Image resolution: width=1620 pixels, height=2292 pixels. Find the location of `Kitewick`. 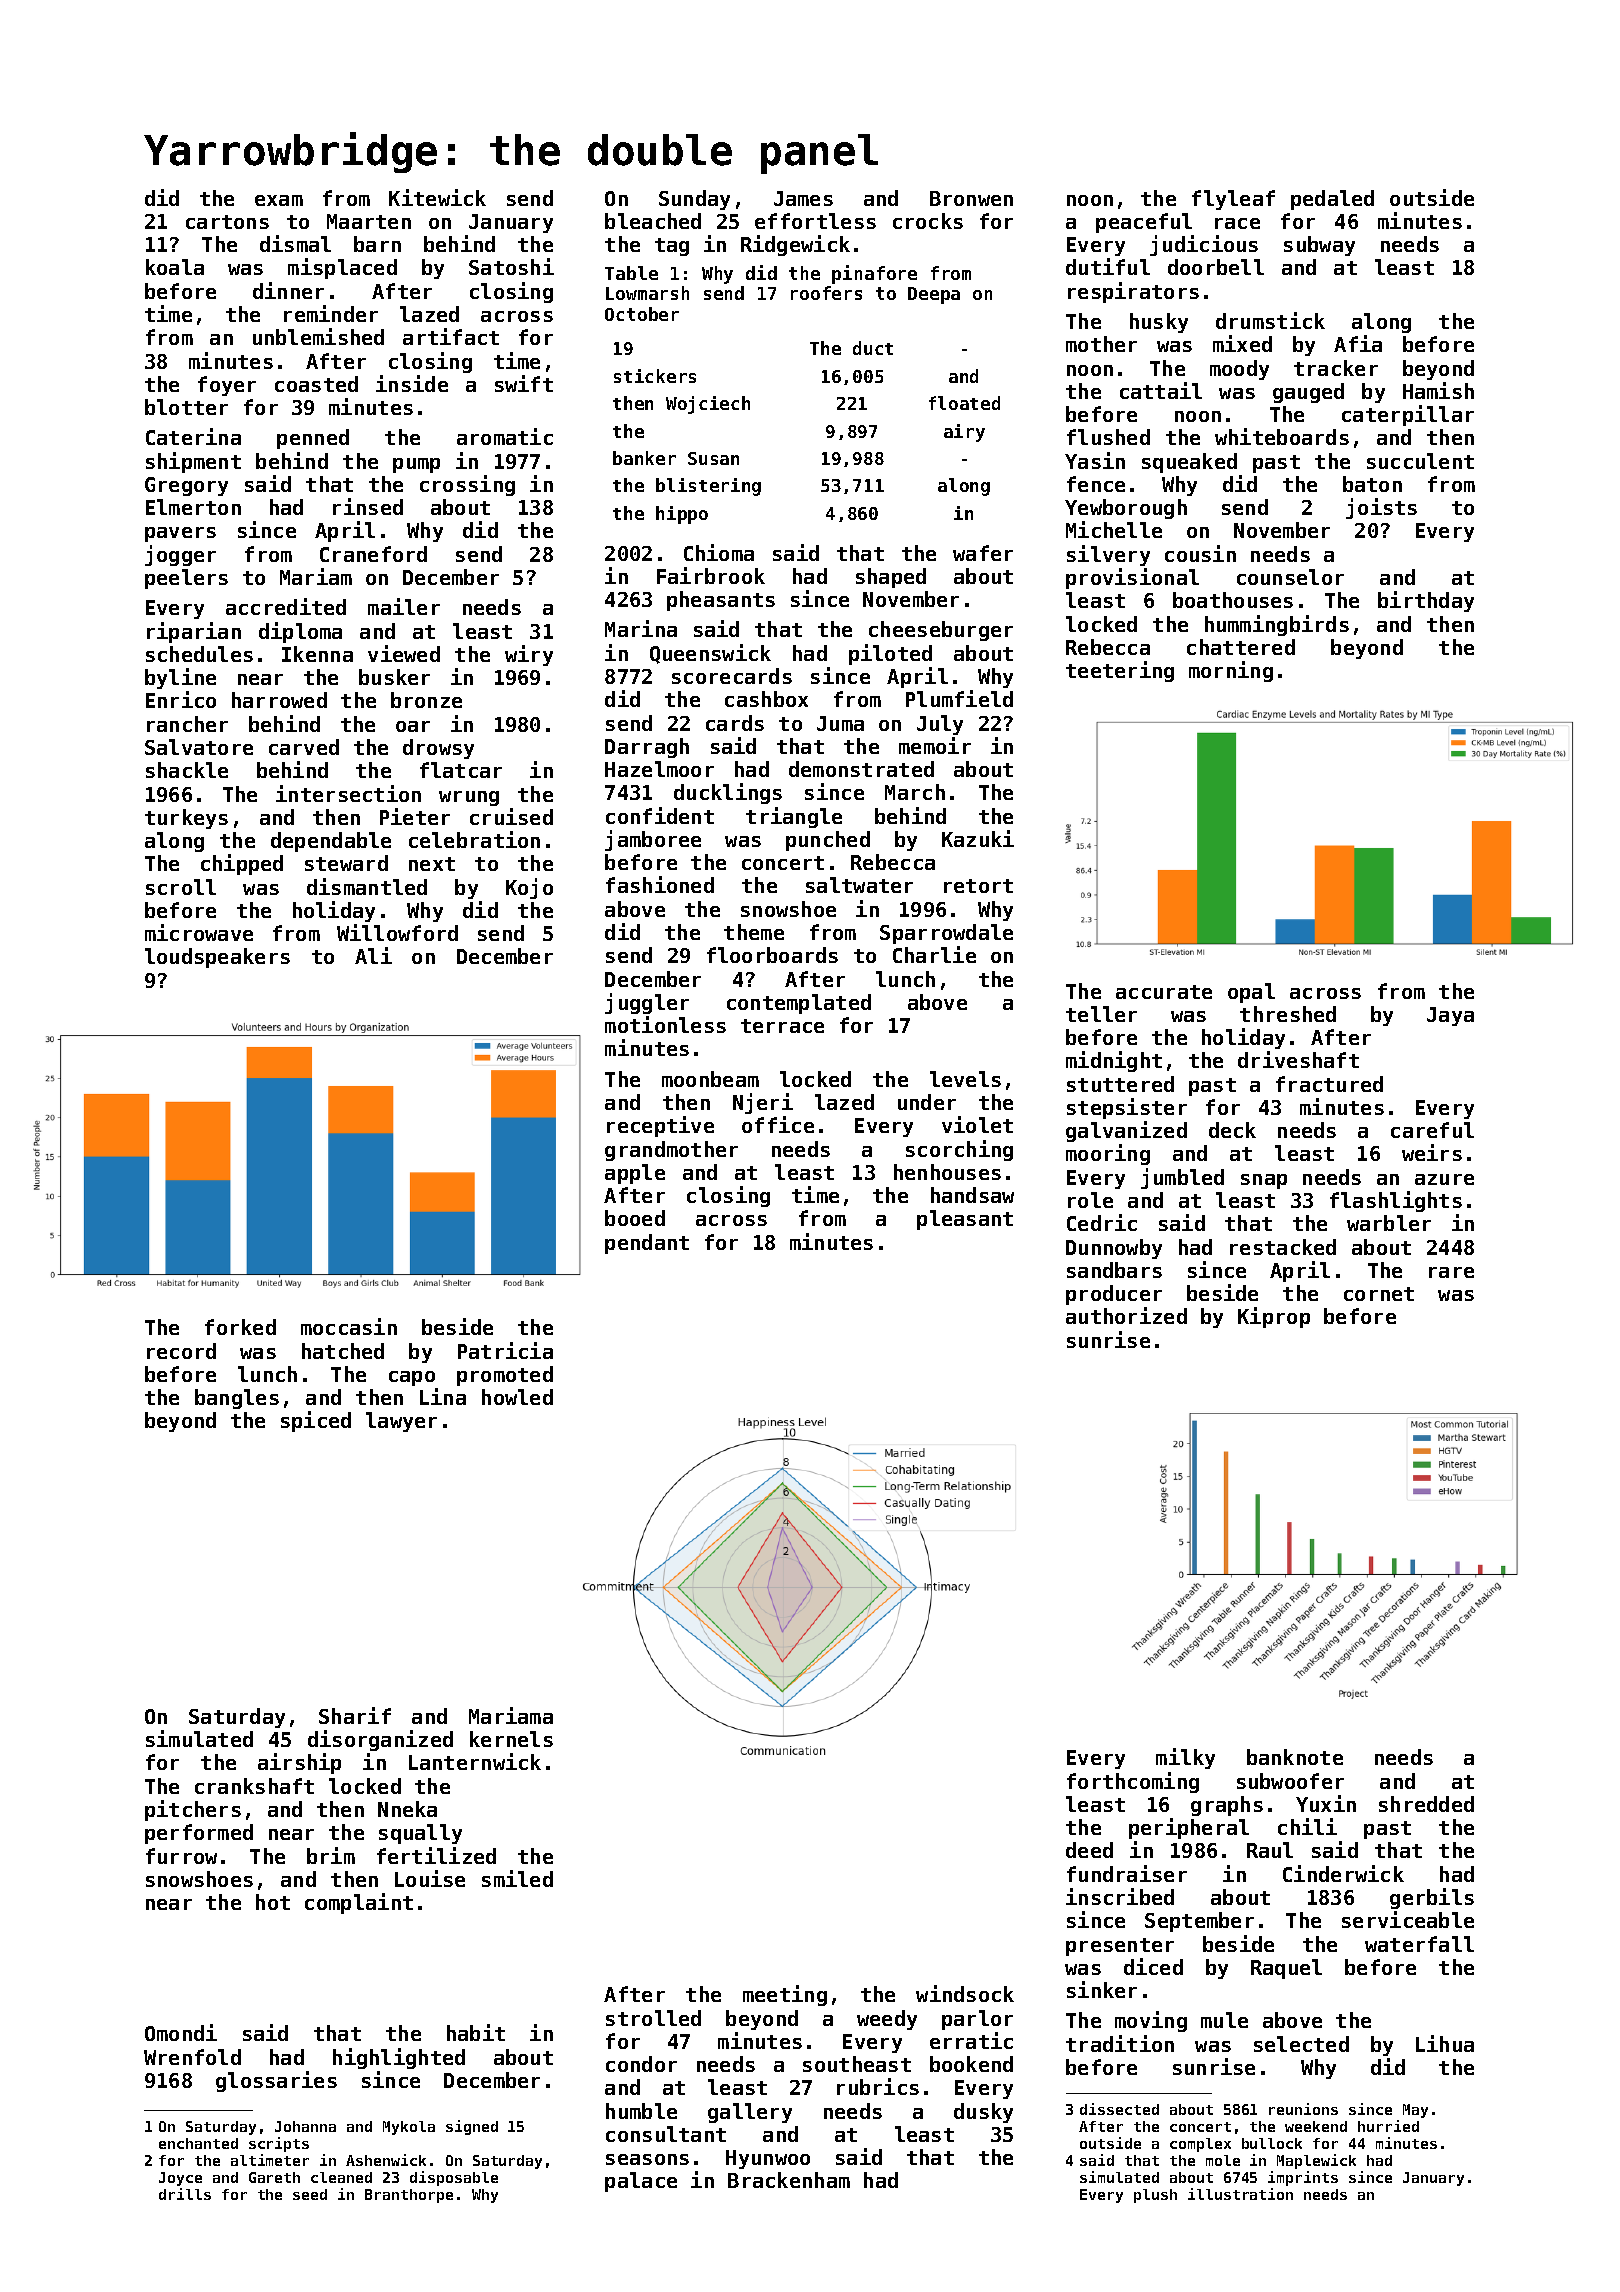

Kitewick is located at coordinates (437, 197).
